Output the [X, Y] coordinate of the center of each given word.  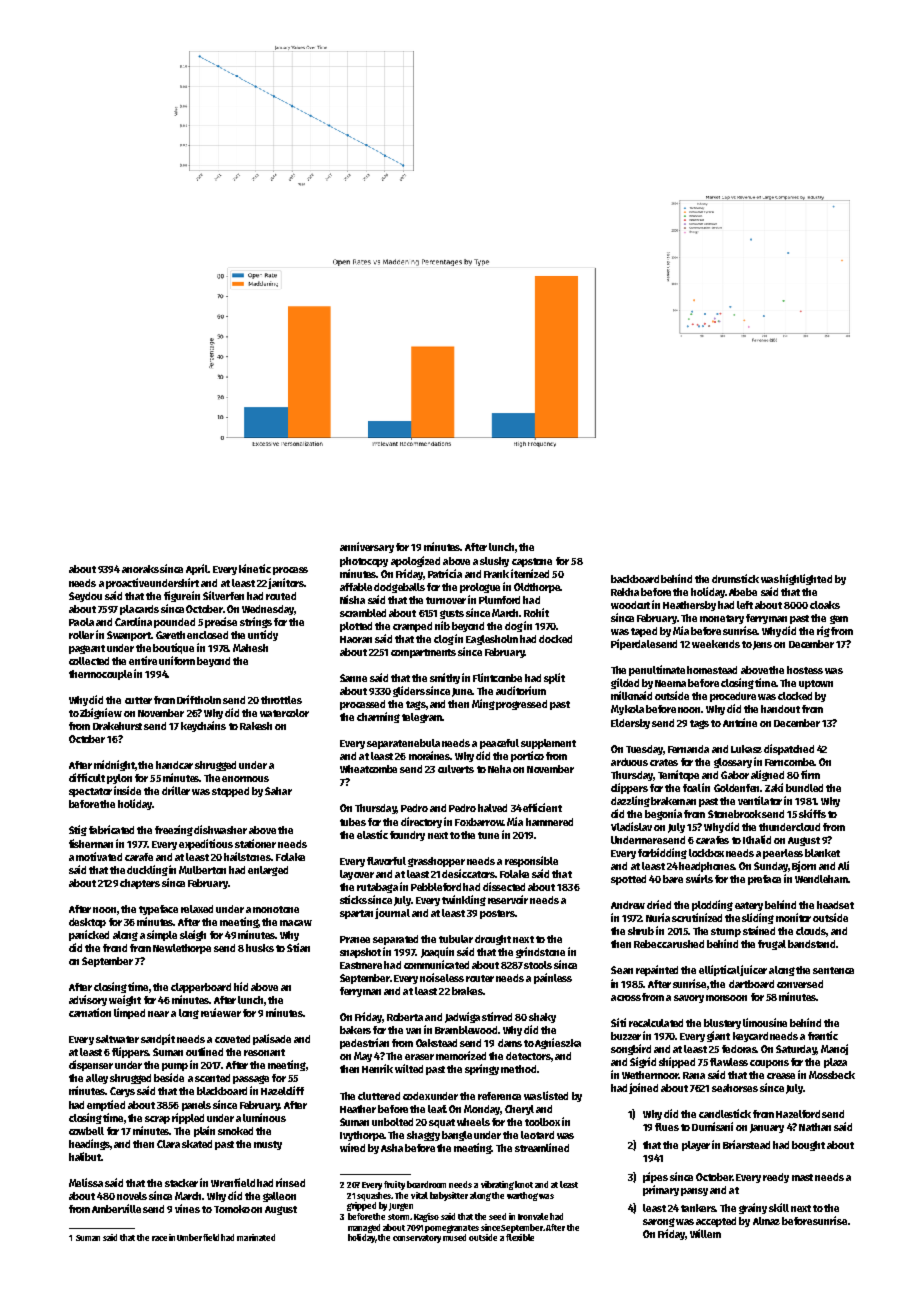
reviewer [221, 1012]
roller [81, 635]
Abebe [743, 592]
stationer [255, 843]
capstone [532, 562]
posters [497, 914]
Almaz [766, 1221]
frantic [823, 1035]
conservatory [417, 1239]
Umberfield [198, 1237]
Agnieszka [558, 1043]
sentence [833, 970]
